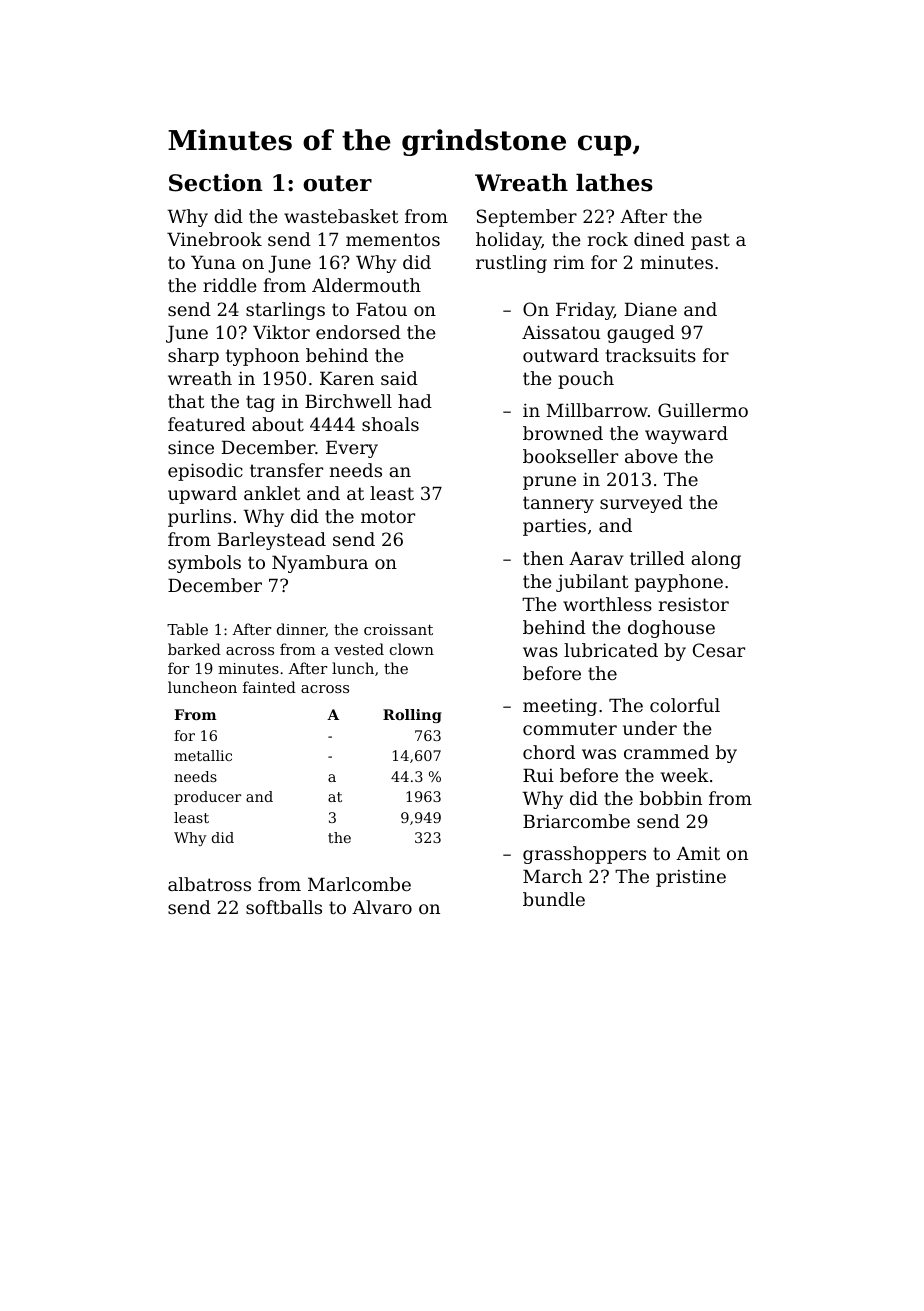  Describe the element at coordinates (651, 355) in the screenshot. I see `tracksuits` at that location.
